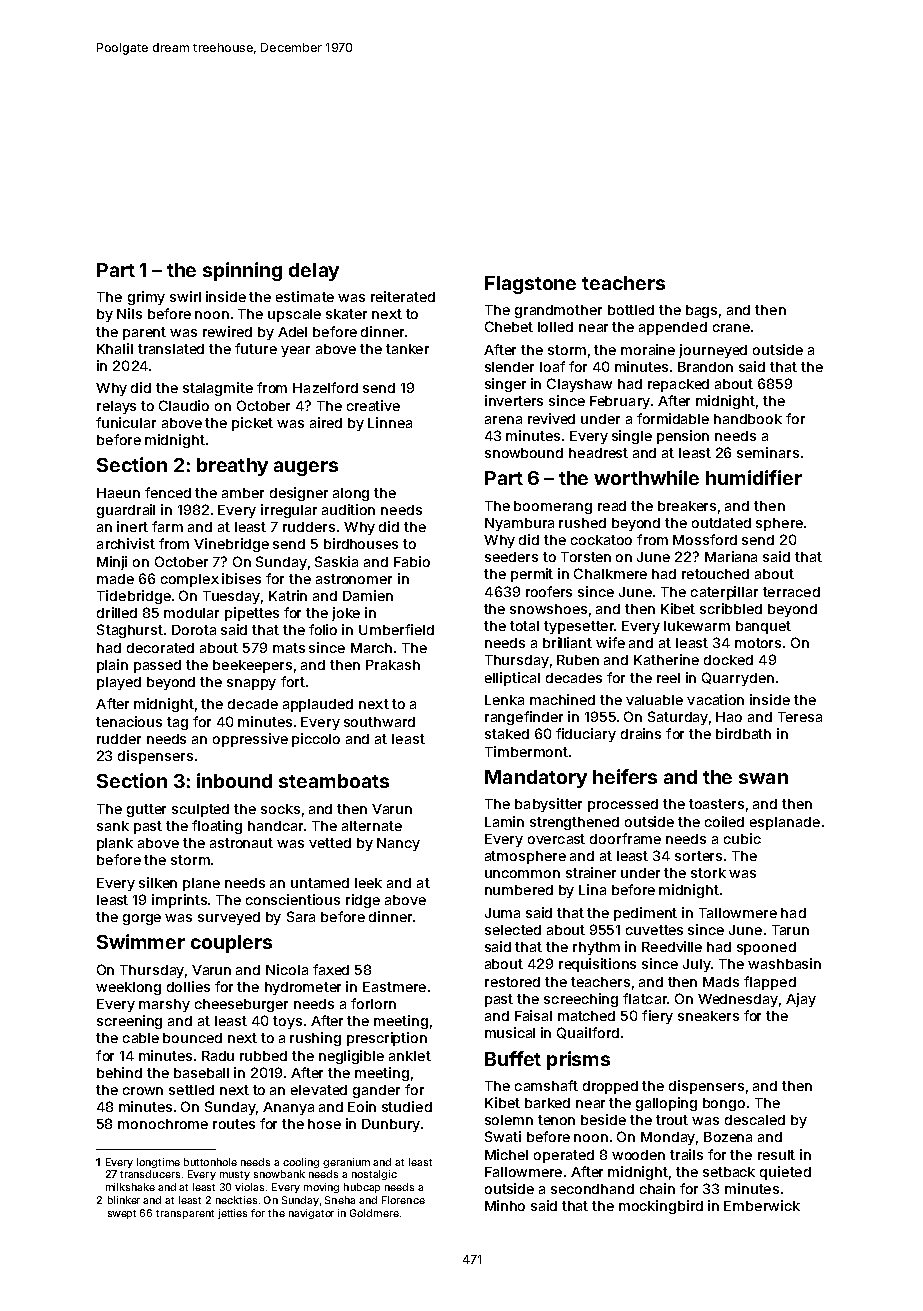 The width and height of the document is (923, 1311). What do you see at coordinates (130, 1187) in the document?
I see `milkshake` at bounding box center [130, 1187].
